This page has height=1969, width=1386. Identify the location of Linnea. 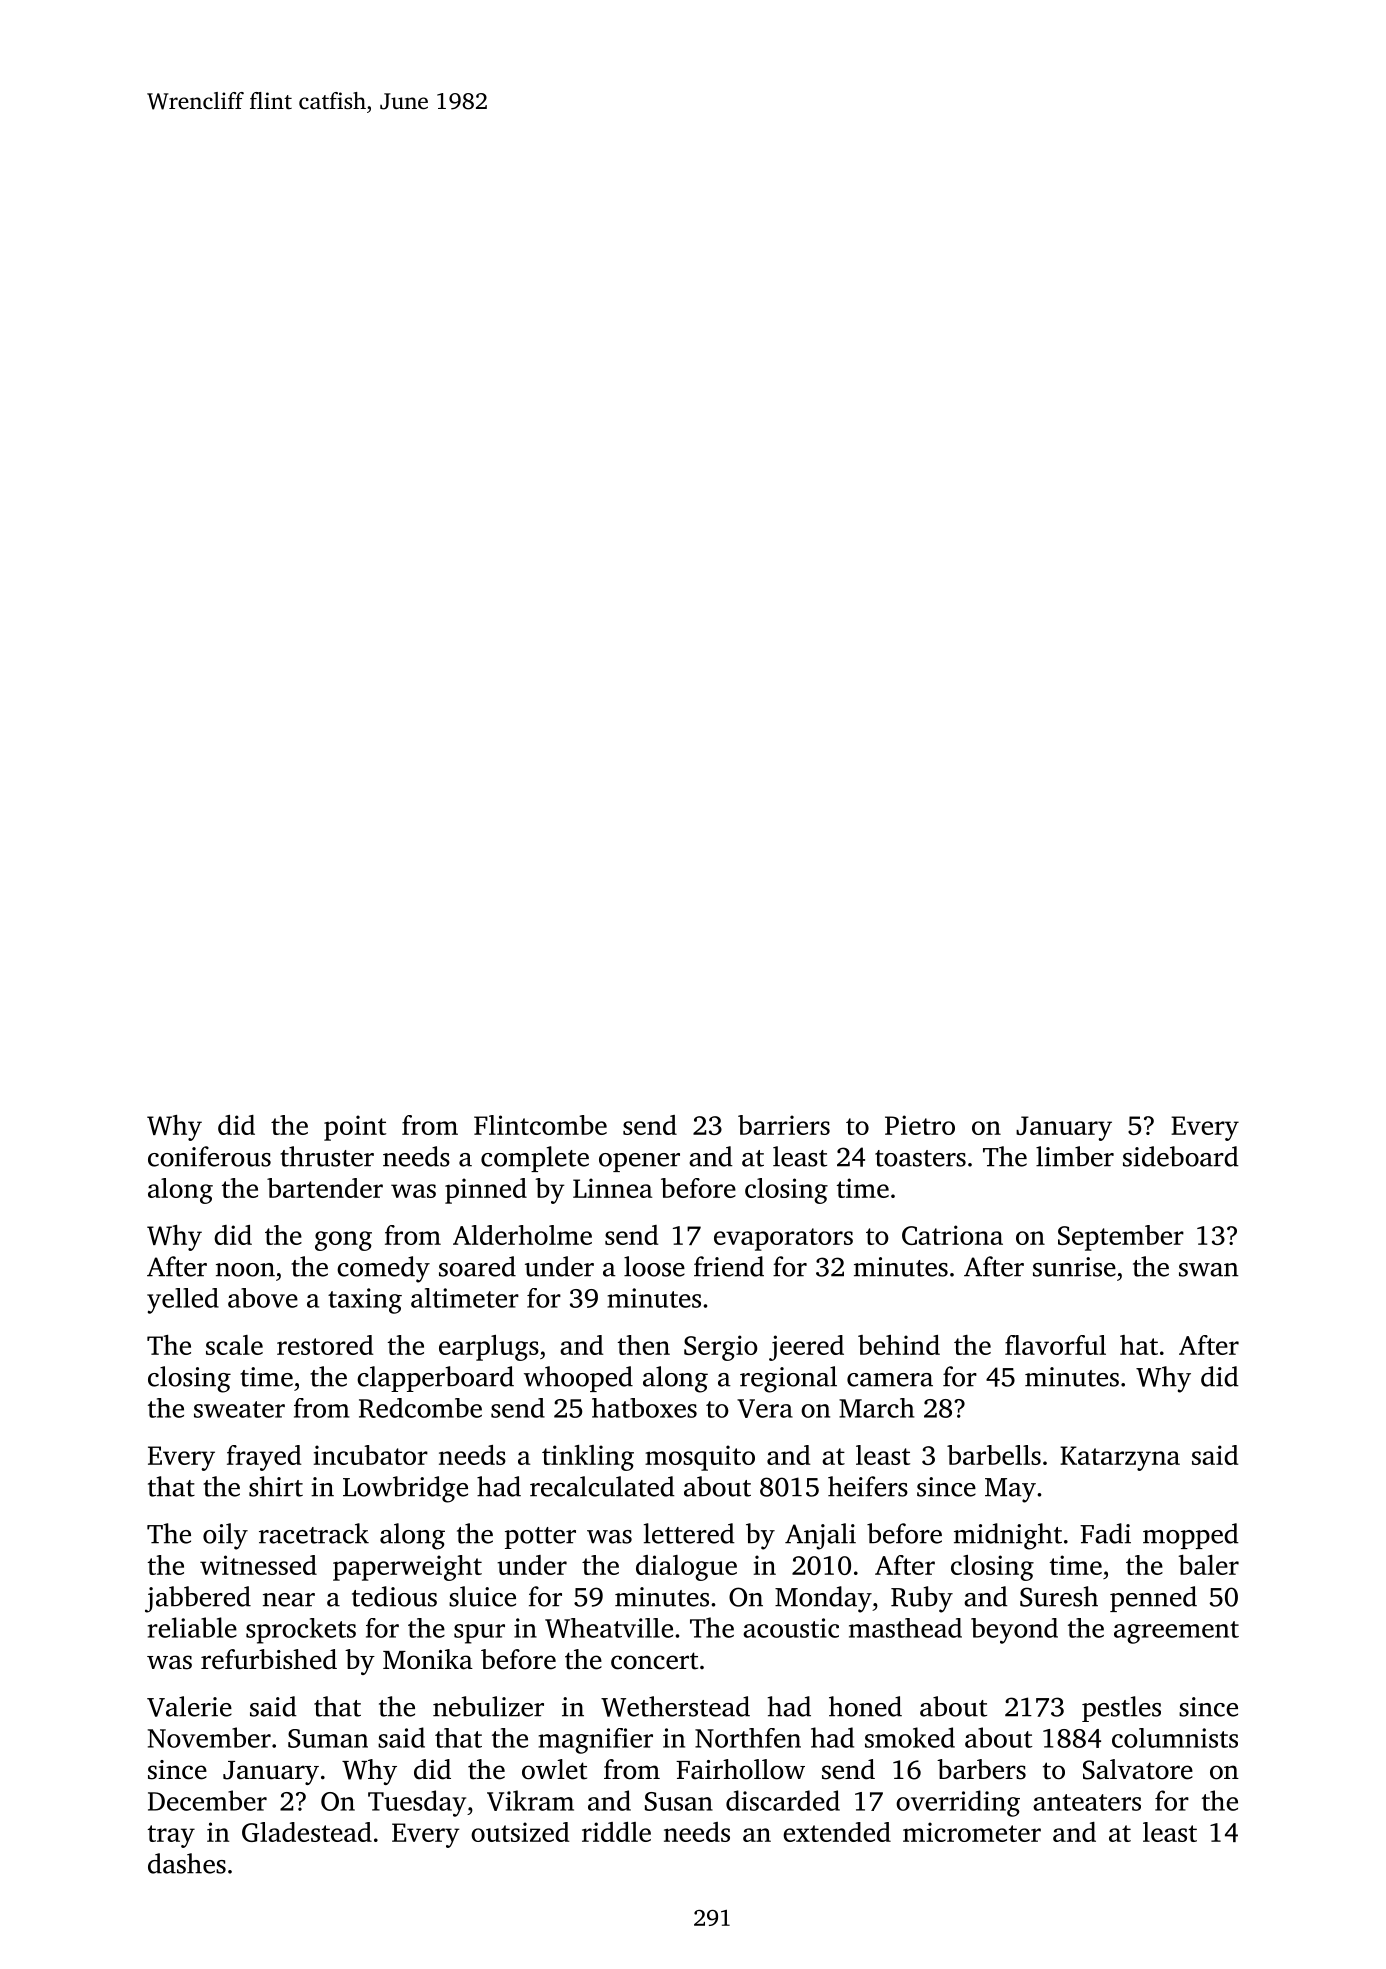
(612, 1188).
